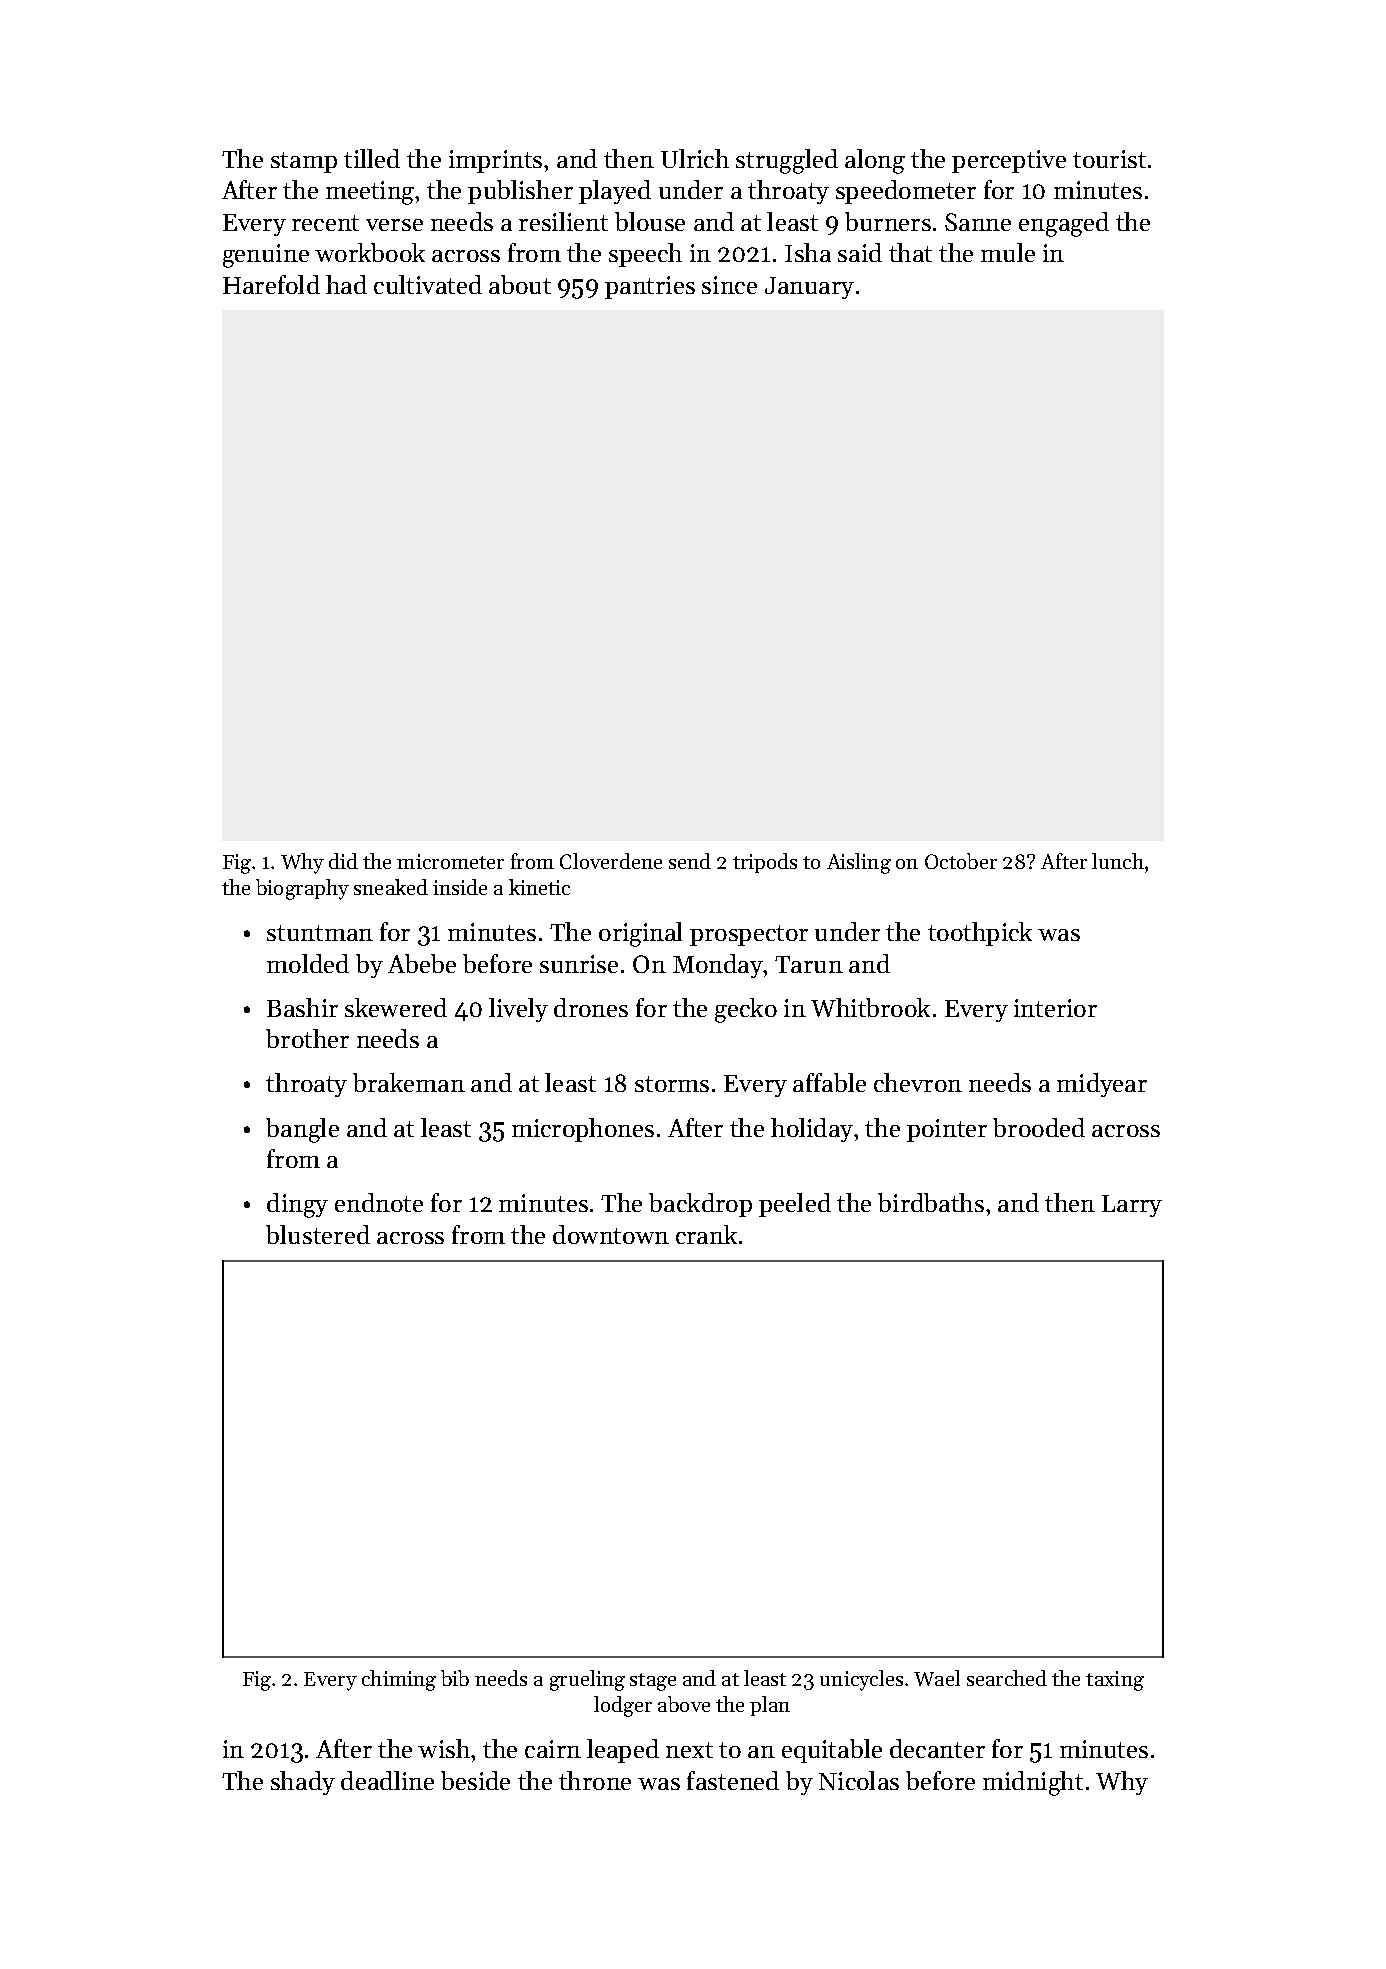 The image size is (1386, 1969). I want to click on dingy, so click(297, 1205).
